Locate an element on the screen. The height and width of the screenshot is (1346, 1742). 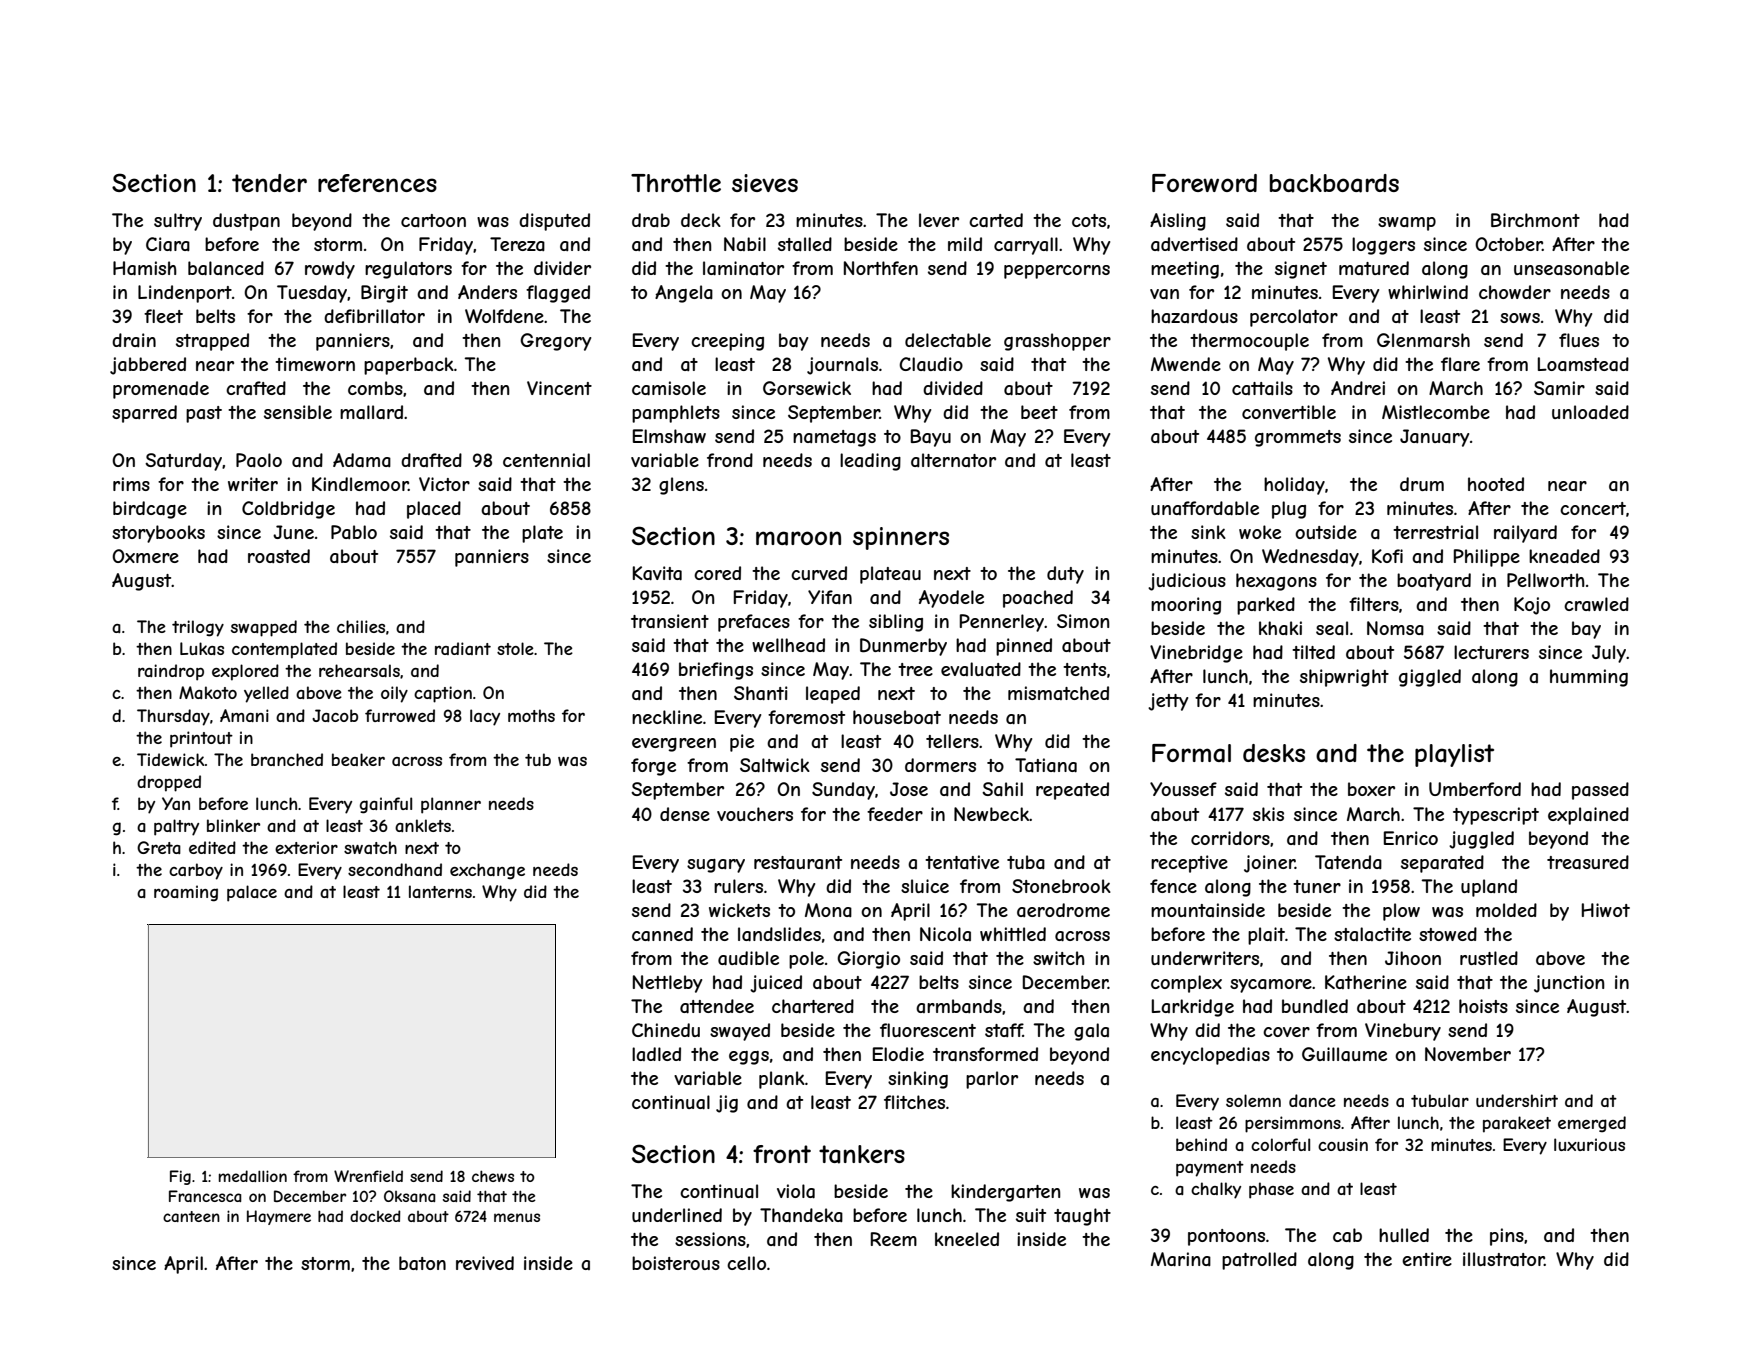
Foreword is located at coordinates (1204, 183).
